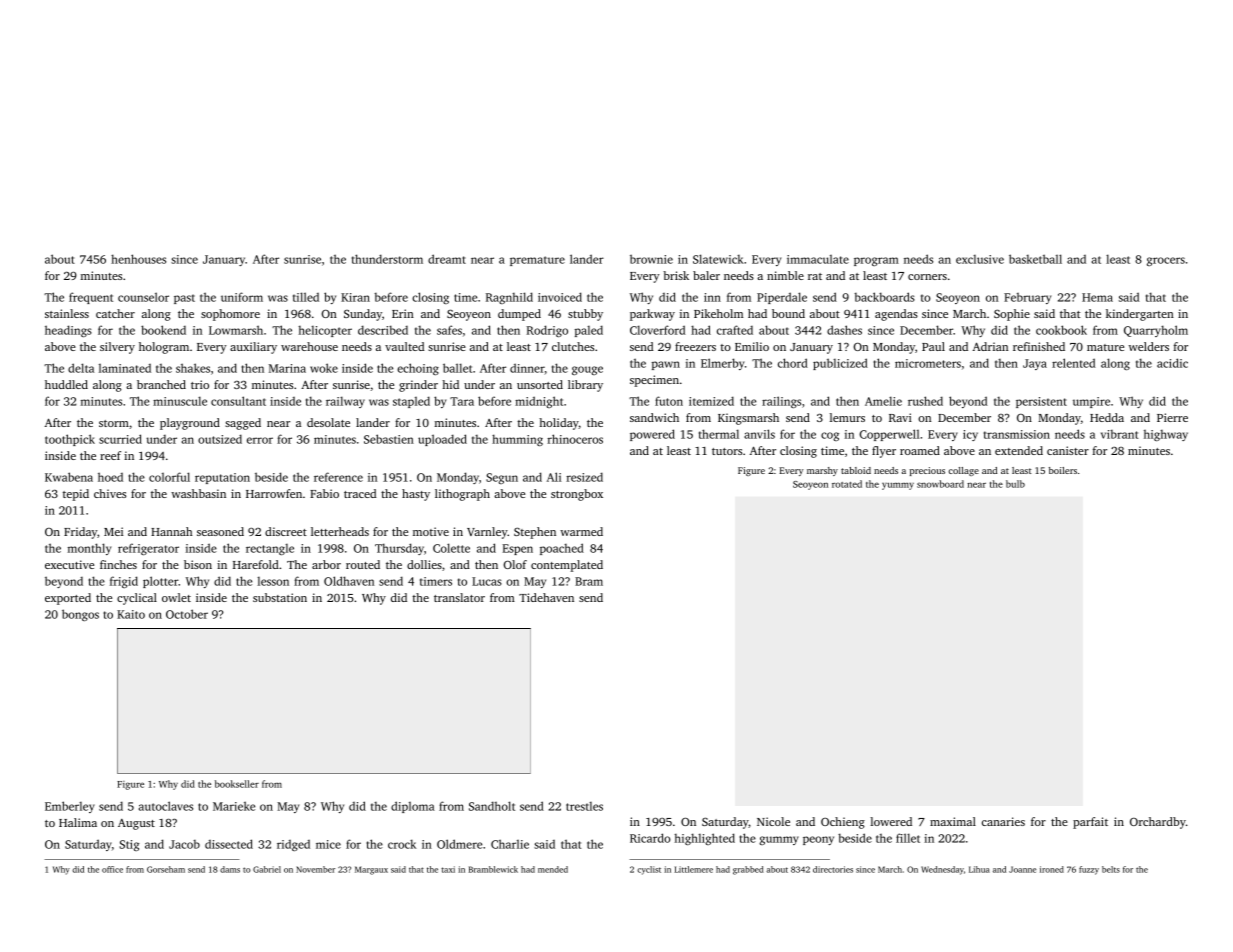  What do you see at coordinates (856, 470) in the screenshot?
I see `tabloid` at bounding box center [856, 470].
